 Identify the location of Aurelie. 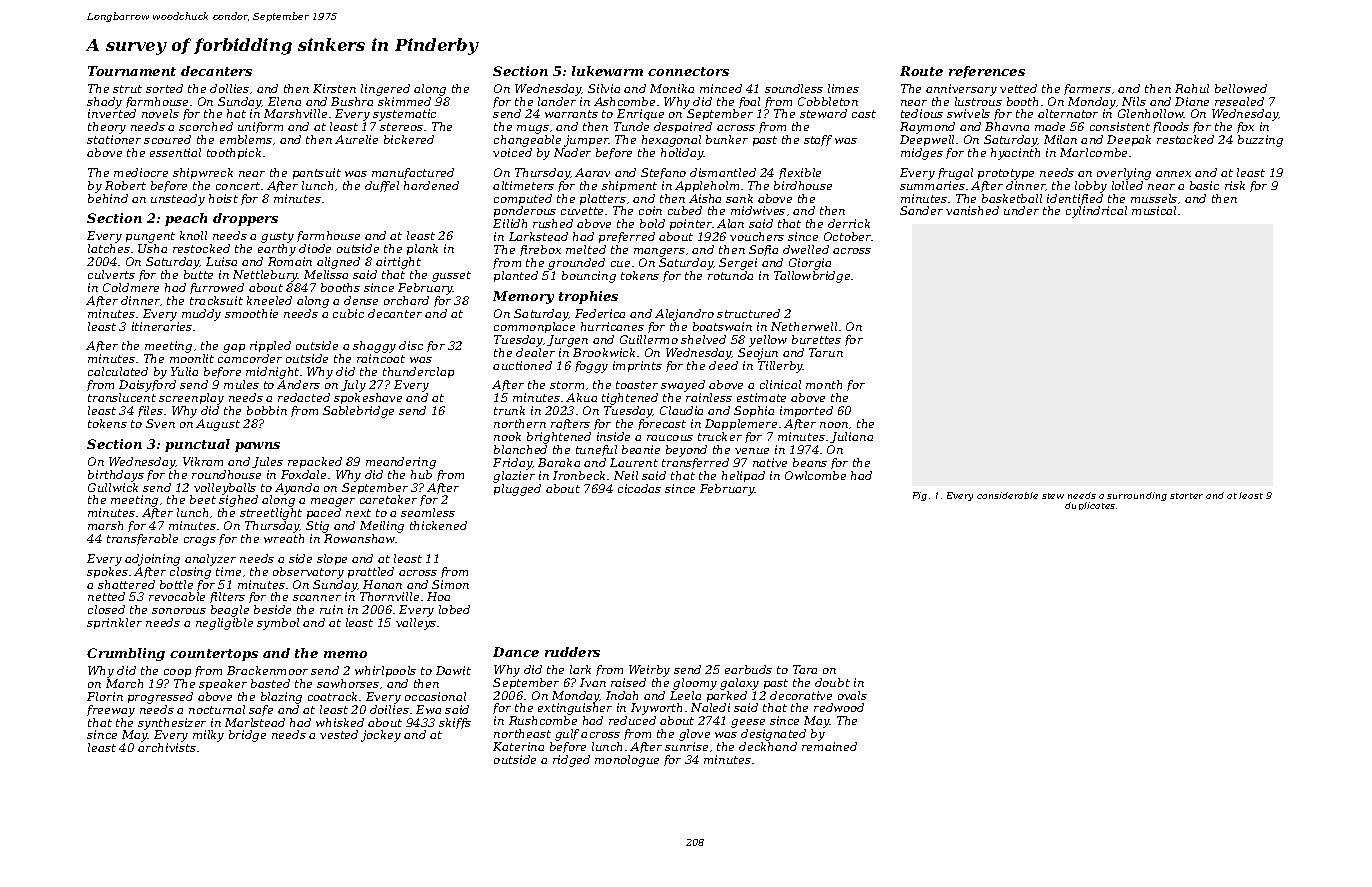
(356, 139).
